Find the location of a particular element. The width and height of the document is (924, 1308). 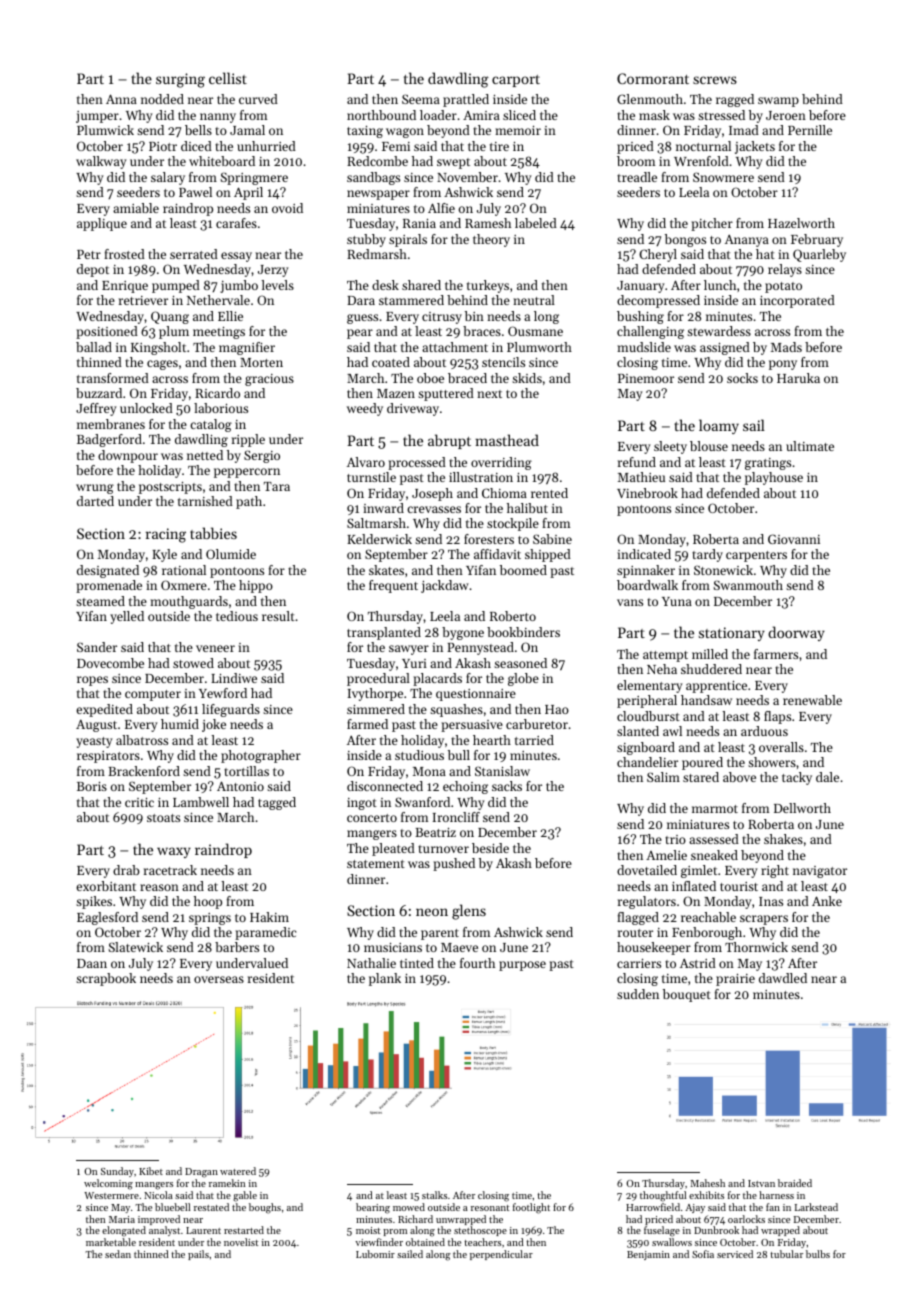

ripple is located at coordinates (248, 440).
